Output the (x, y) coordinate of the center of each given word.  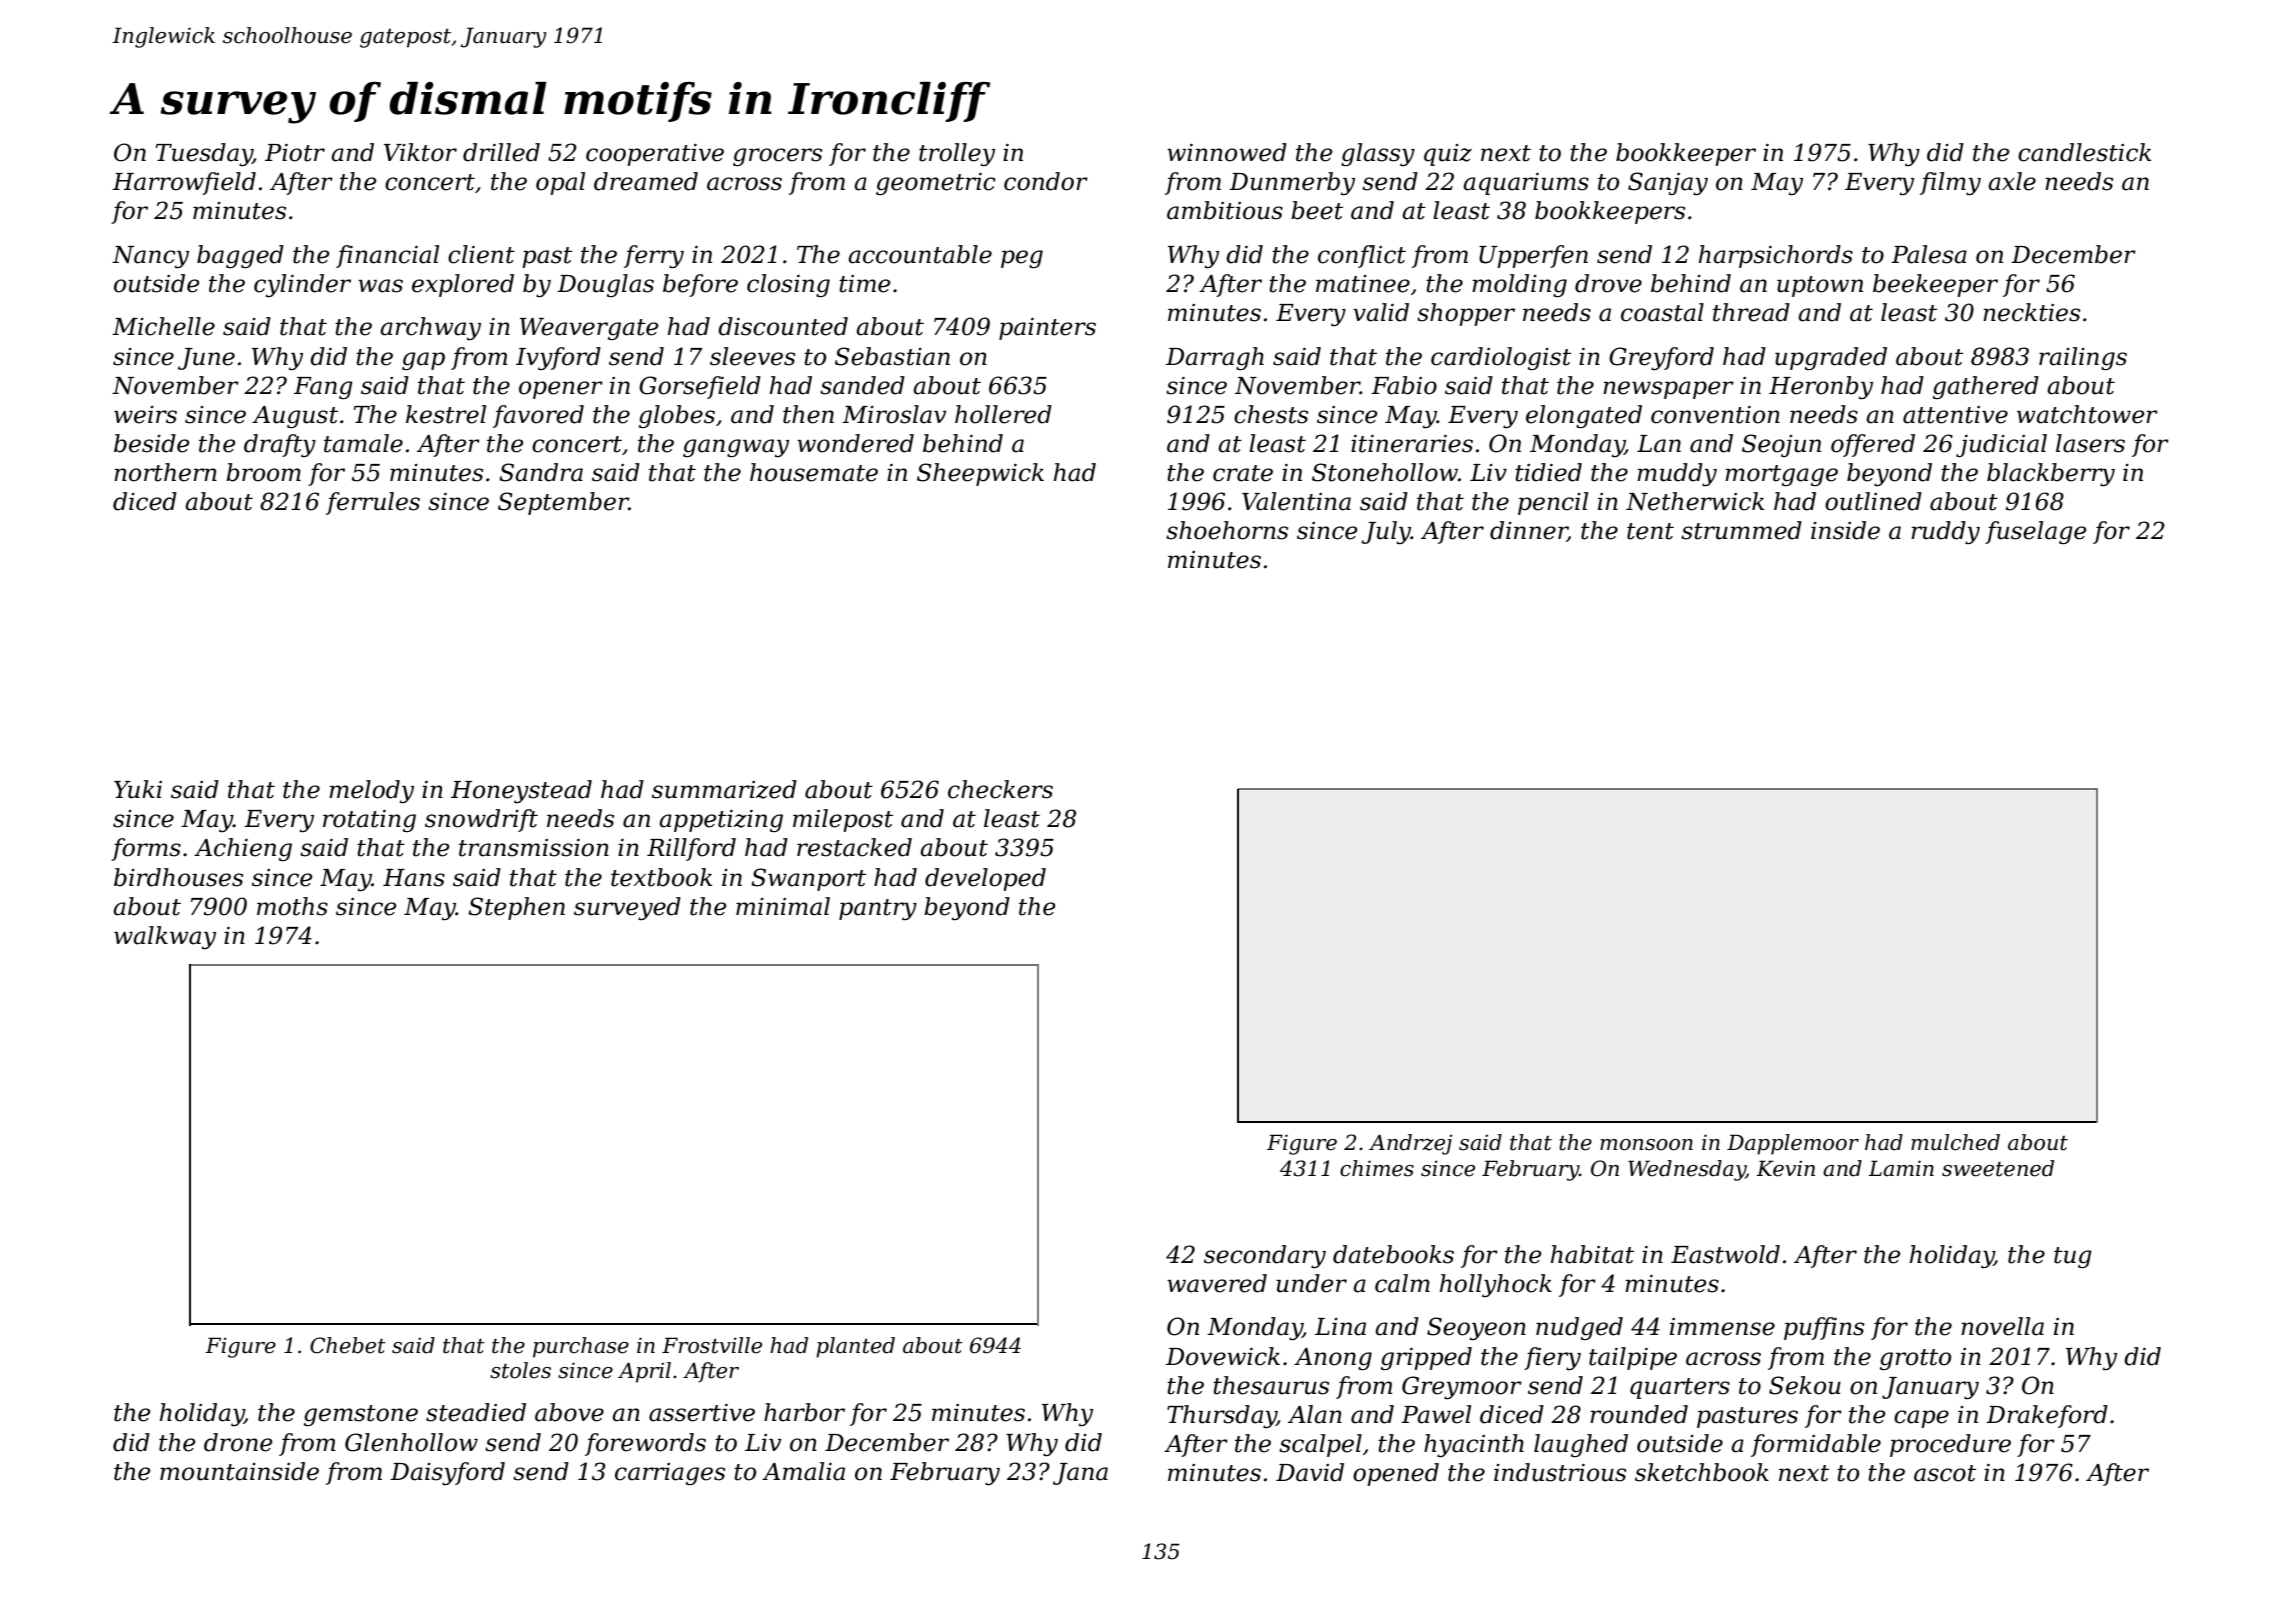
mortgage (1781, 475)
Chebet (348, 1345)
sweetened (1998, 1168)
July (1386, 532)
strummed (1741, 530)
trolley (957, 154)
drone (238, 1442)
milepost (843, 820)
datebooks (1393, 1254)
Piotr (295, 153)
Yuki (138, 789)
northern (165, 472)
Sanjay (1668, 183)
